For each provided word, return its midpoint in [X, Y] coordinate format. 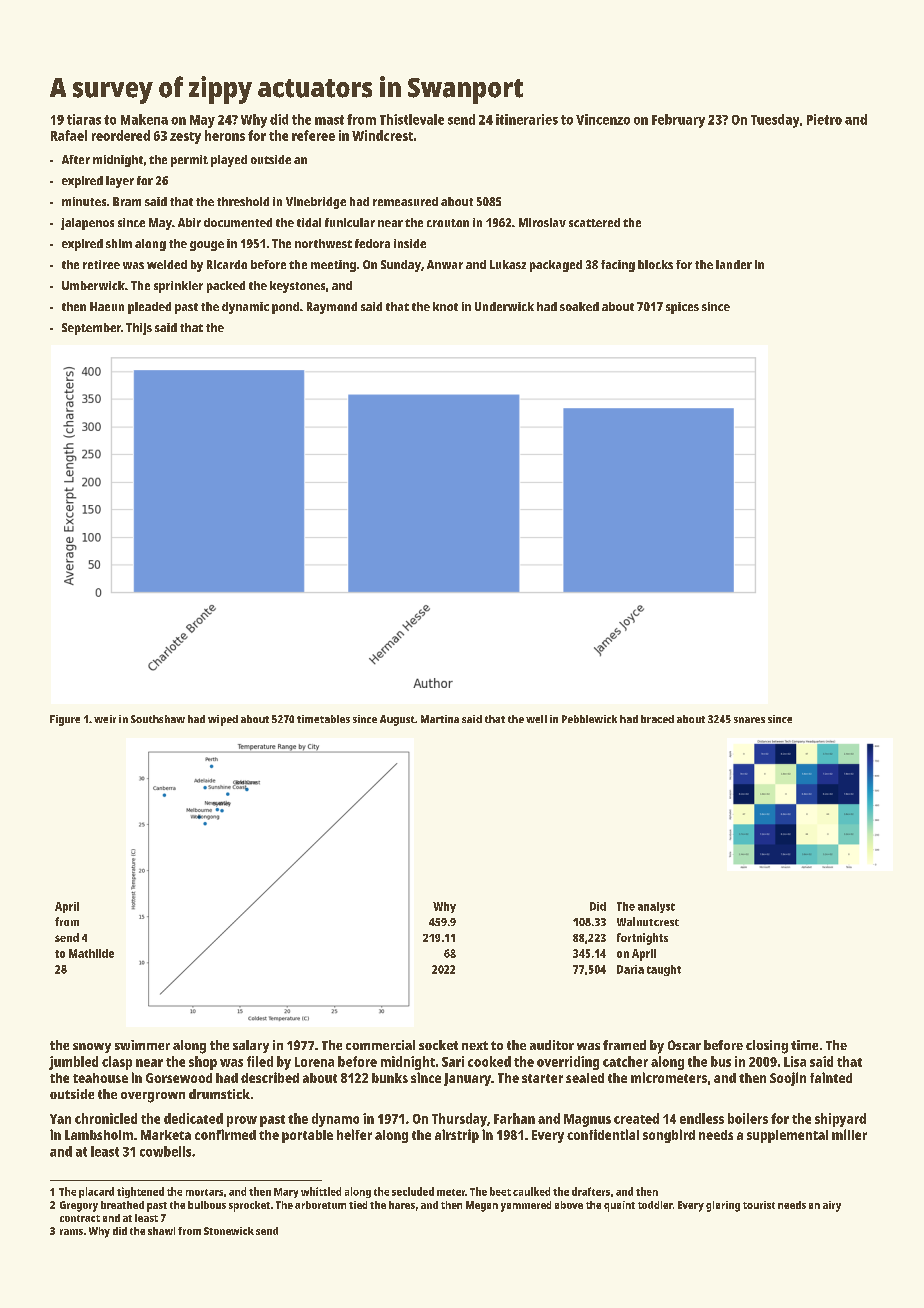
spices [682, 308]
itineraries [527, 119]
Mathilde [91, 953]
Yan [60, 1119]
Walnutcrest [648, 921]
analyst [656, 907]
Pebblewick [589, 719]
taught [664, 970]
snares [749, 720]
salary [251, 1046]
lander [734, 264]
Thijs [139, 329]
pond [285, 308]
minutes [84, 201]
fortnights [642, 939]
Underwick [504, 306]
